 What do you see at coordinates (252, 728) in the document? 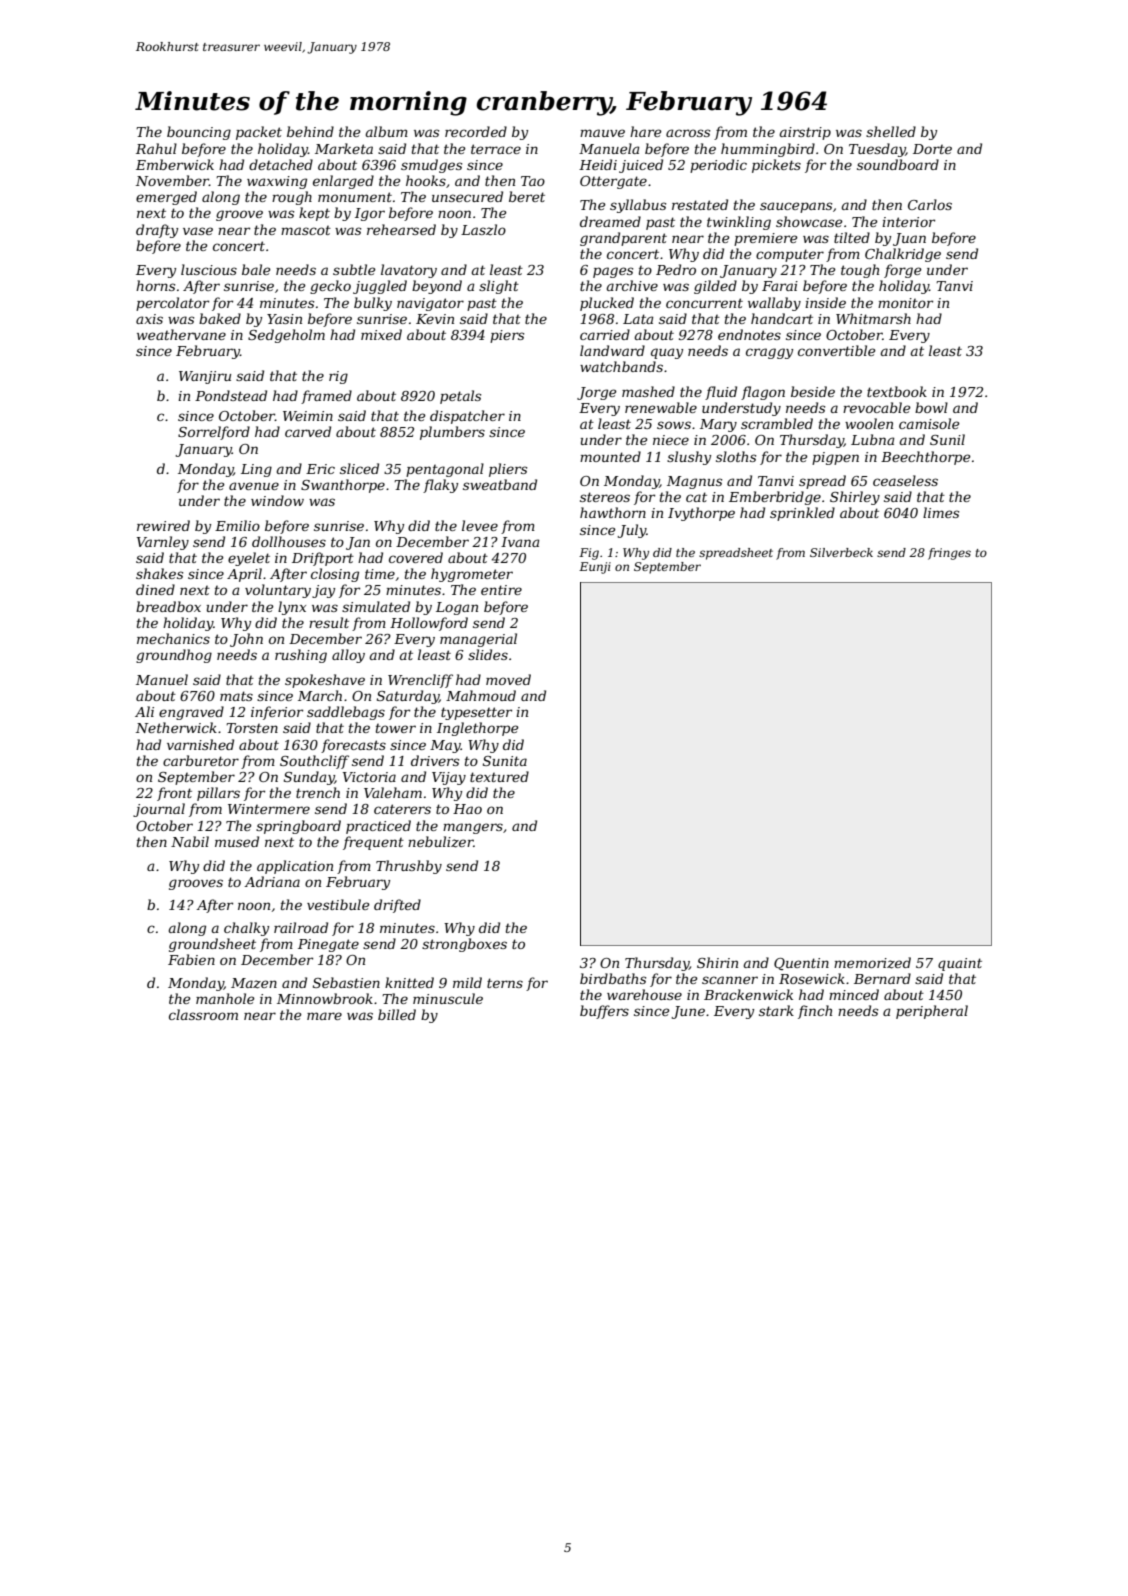
I see `Torsten` at bounding box center [252, 728].
